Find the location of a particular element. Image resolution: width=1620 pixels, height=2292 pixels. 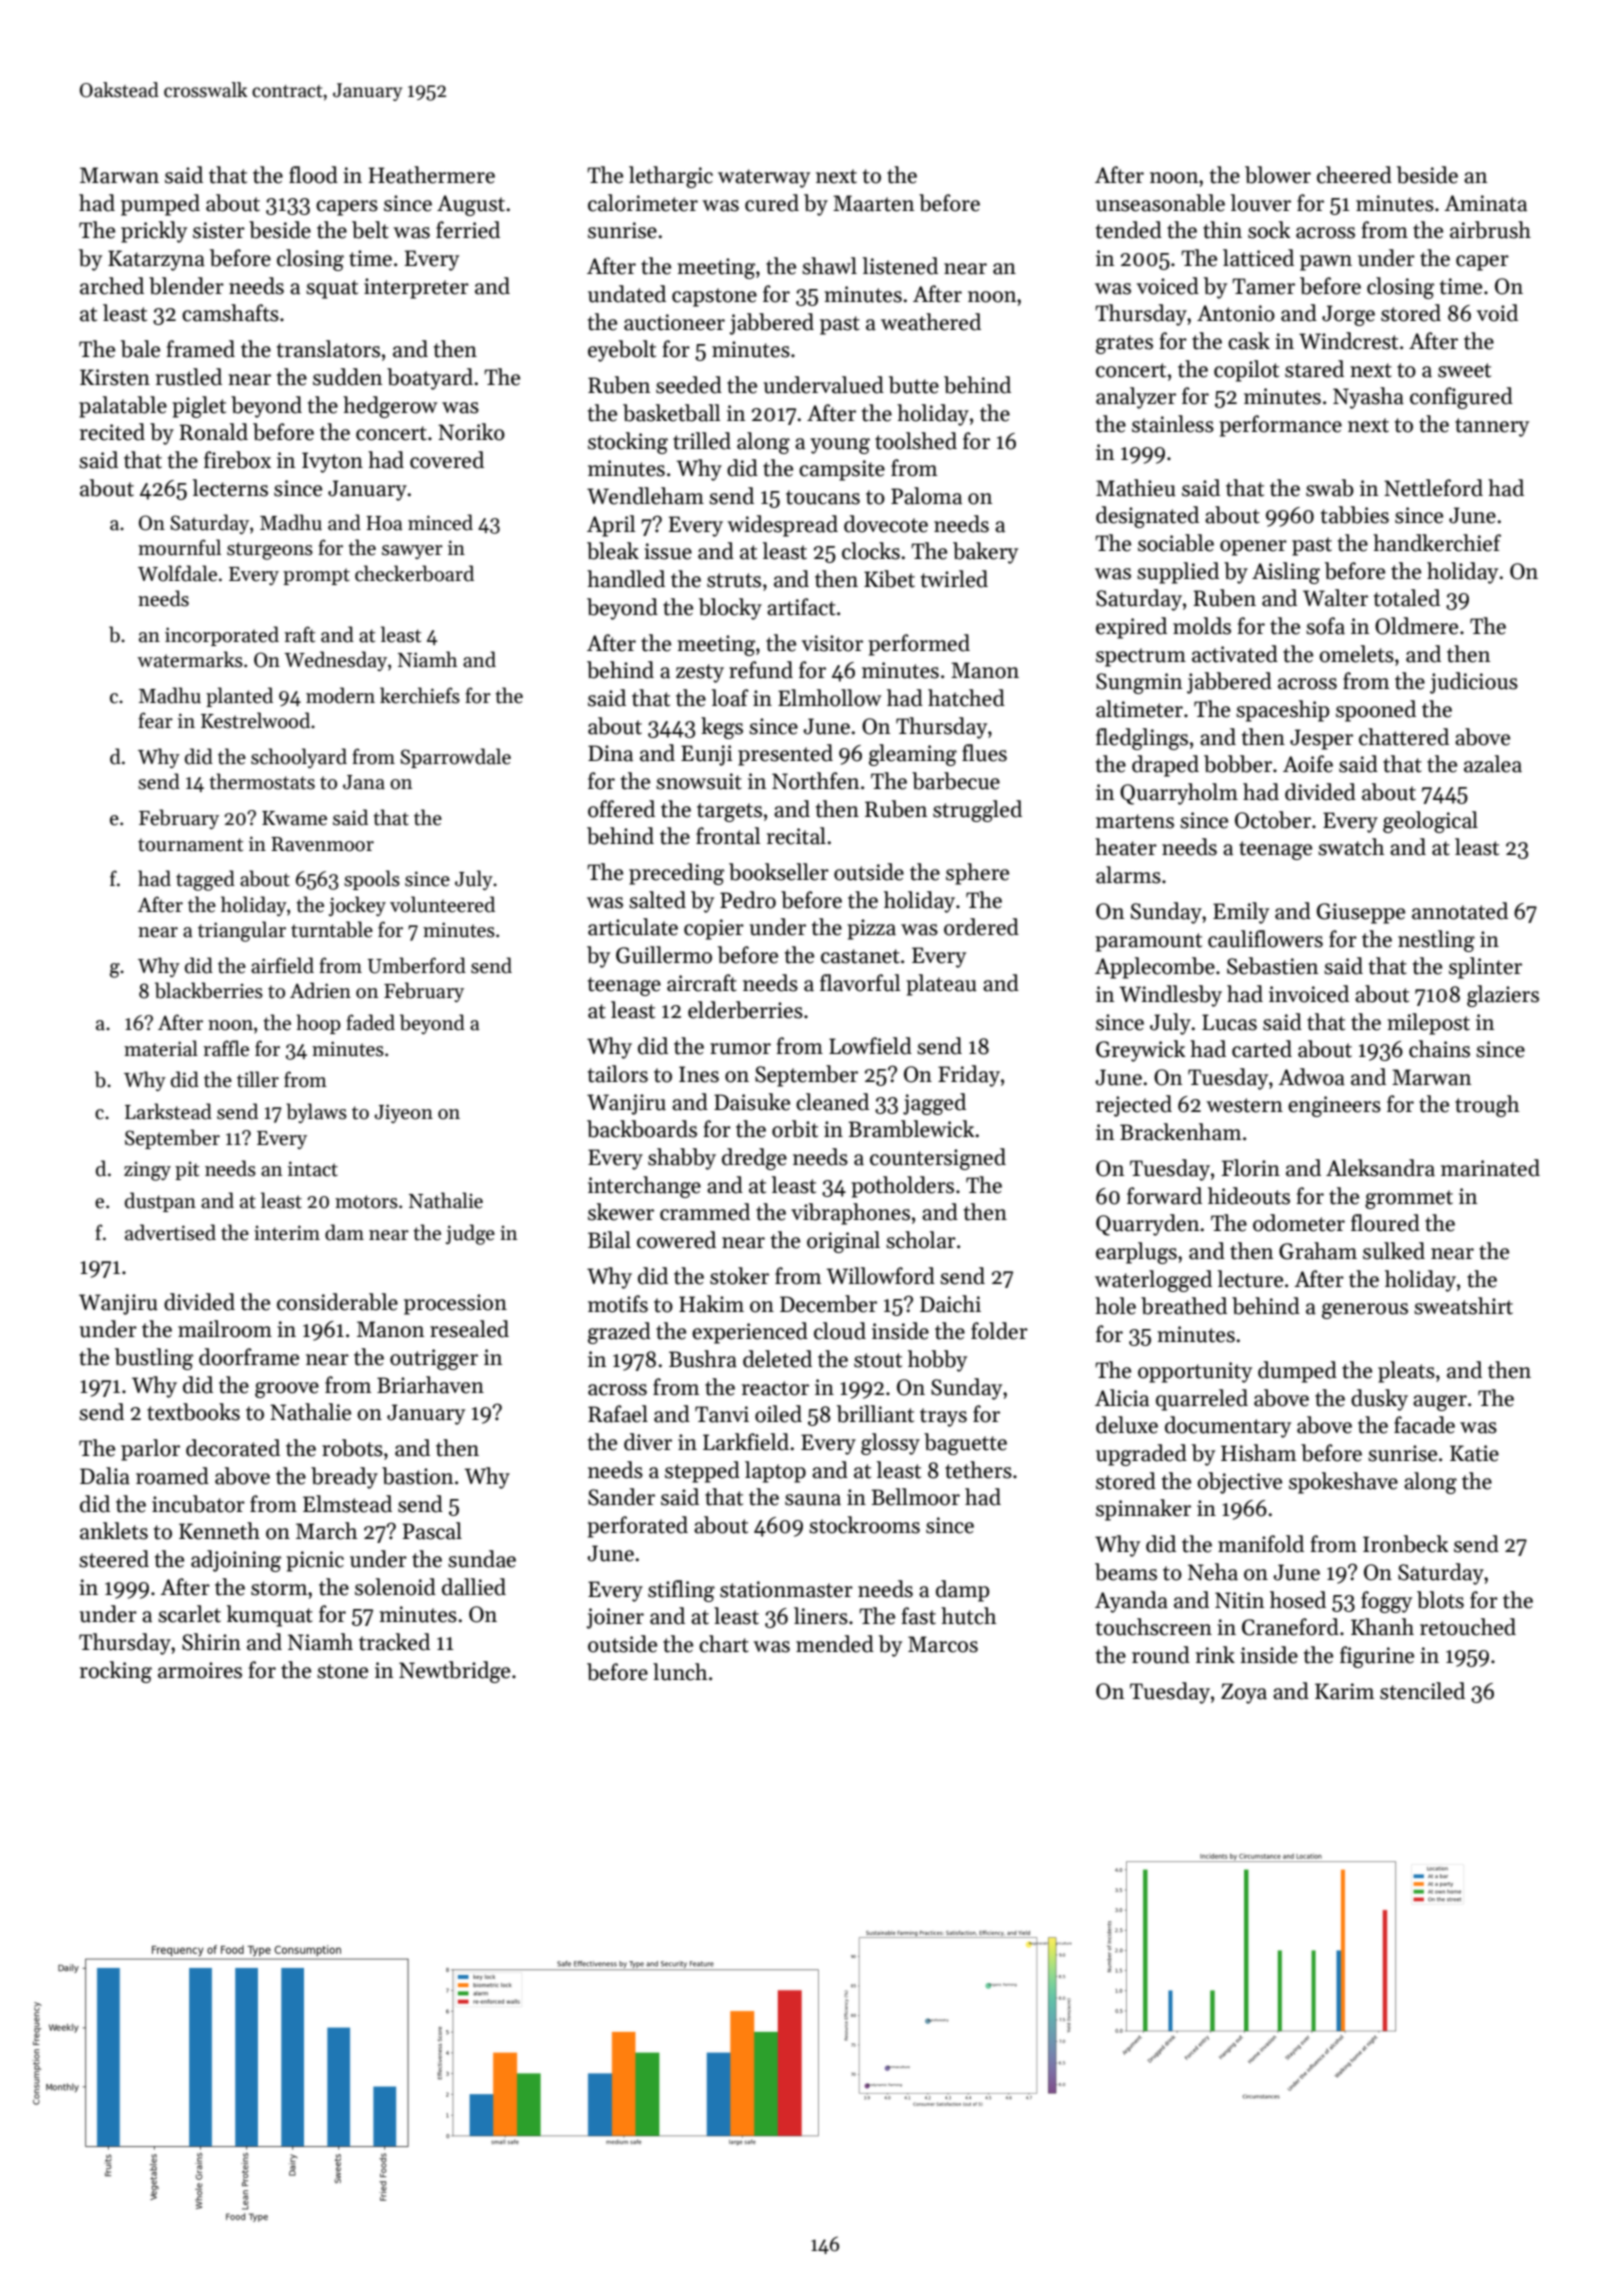

advertised is located at coordinates (170, 1232).
